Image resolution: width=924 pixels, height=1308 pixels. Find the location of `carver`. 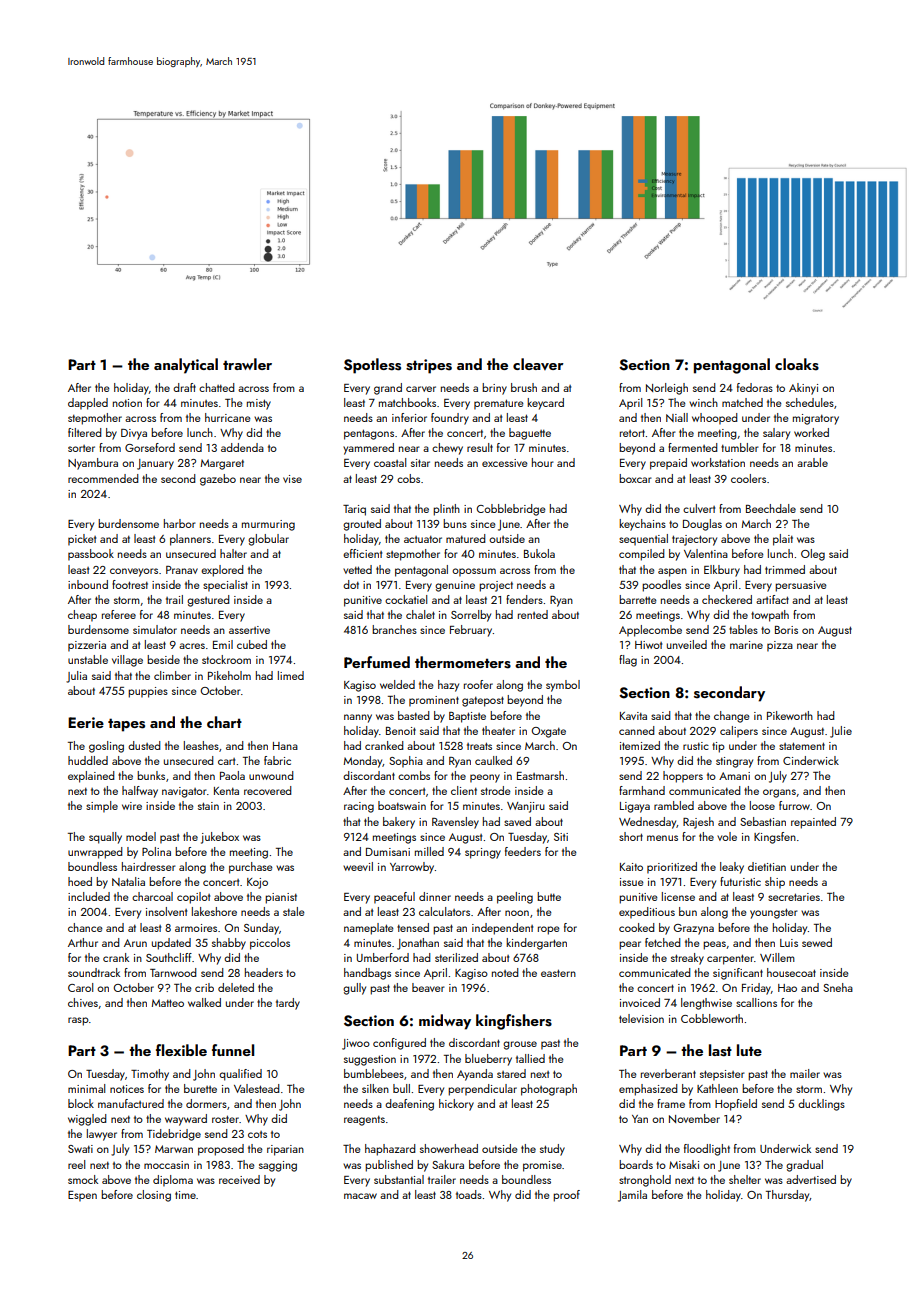

carver is located at coordinates (421, 389).
